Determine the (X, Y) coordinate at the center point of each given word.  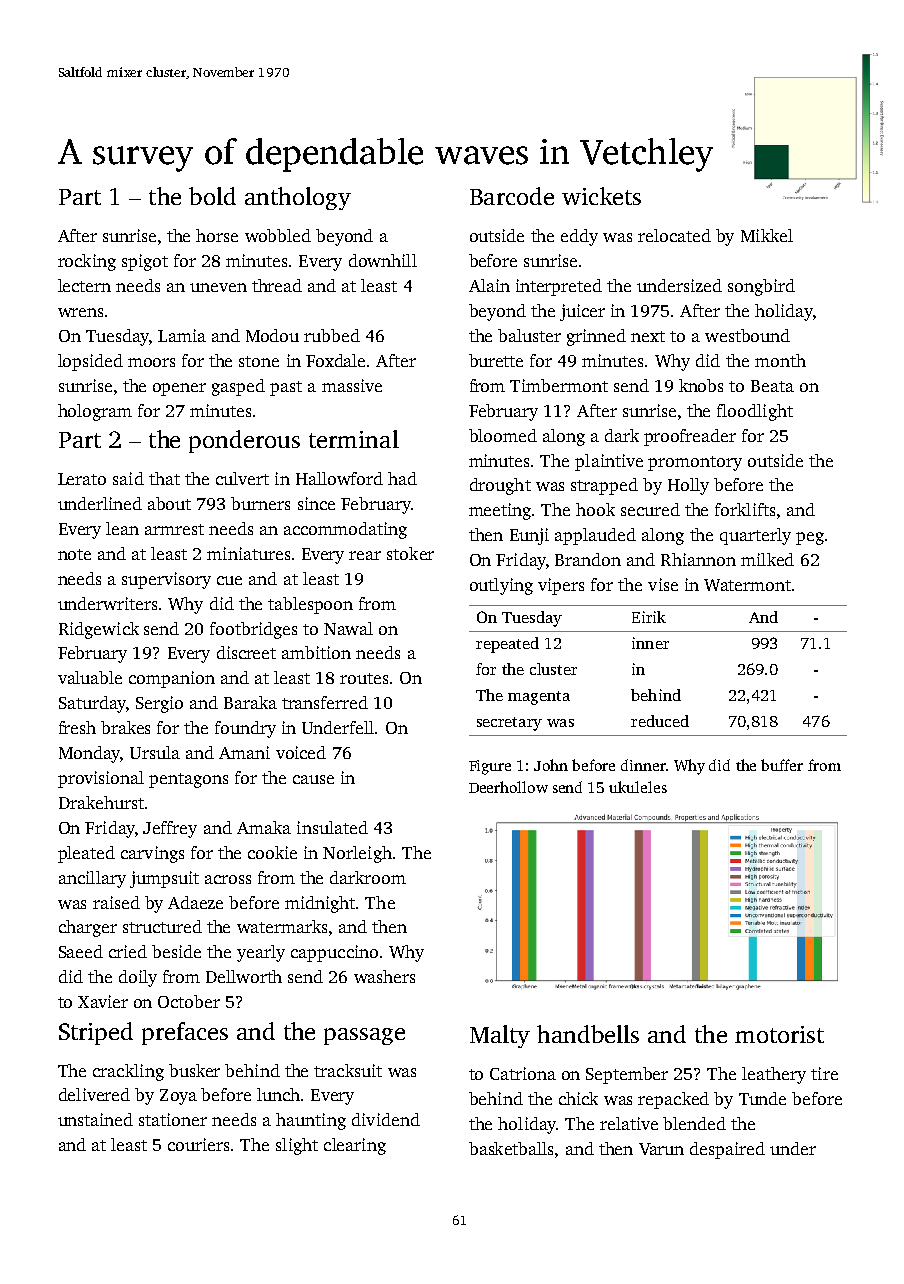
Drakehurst (101, 802)
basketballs (511, 1148)
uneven (218, 287)
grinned (596, 337)
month (780, 360)
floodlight (755, 412)
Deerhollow (508, 787)
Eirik (649, 617)
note (74, 554)
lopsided (90, 362)
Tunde (762, 1098)
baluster (529, 335)
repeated (507, 645)
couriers (198, 1144)
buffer (782, 765)
